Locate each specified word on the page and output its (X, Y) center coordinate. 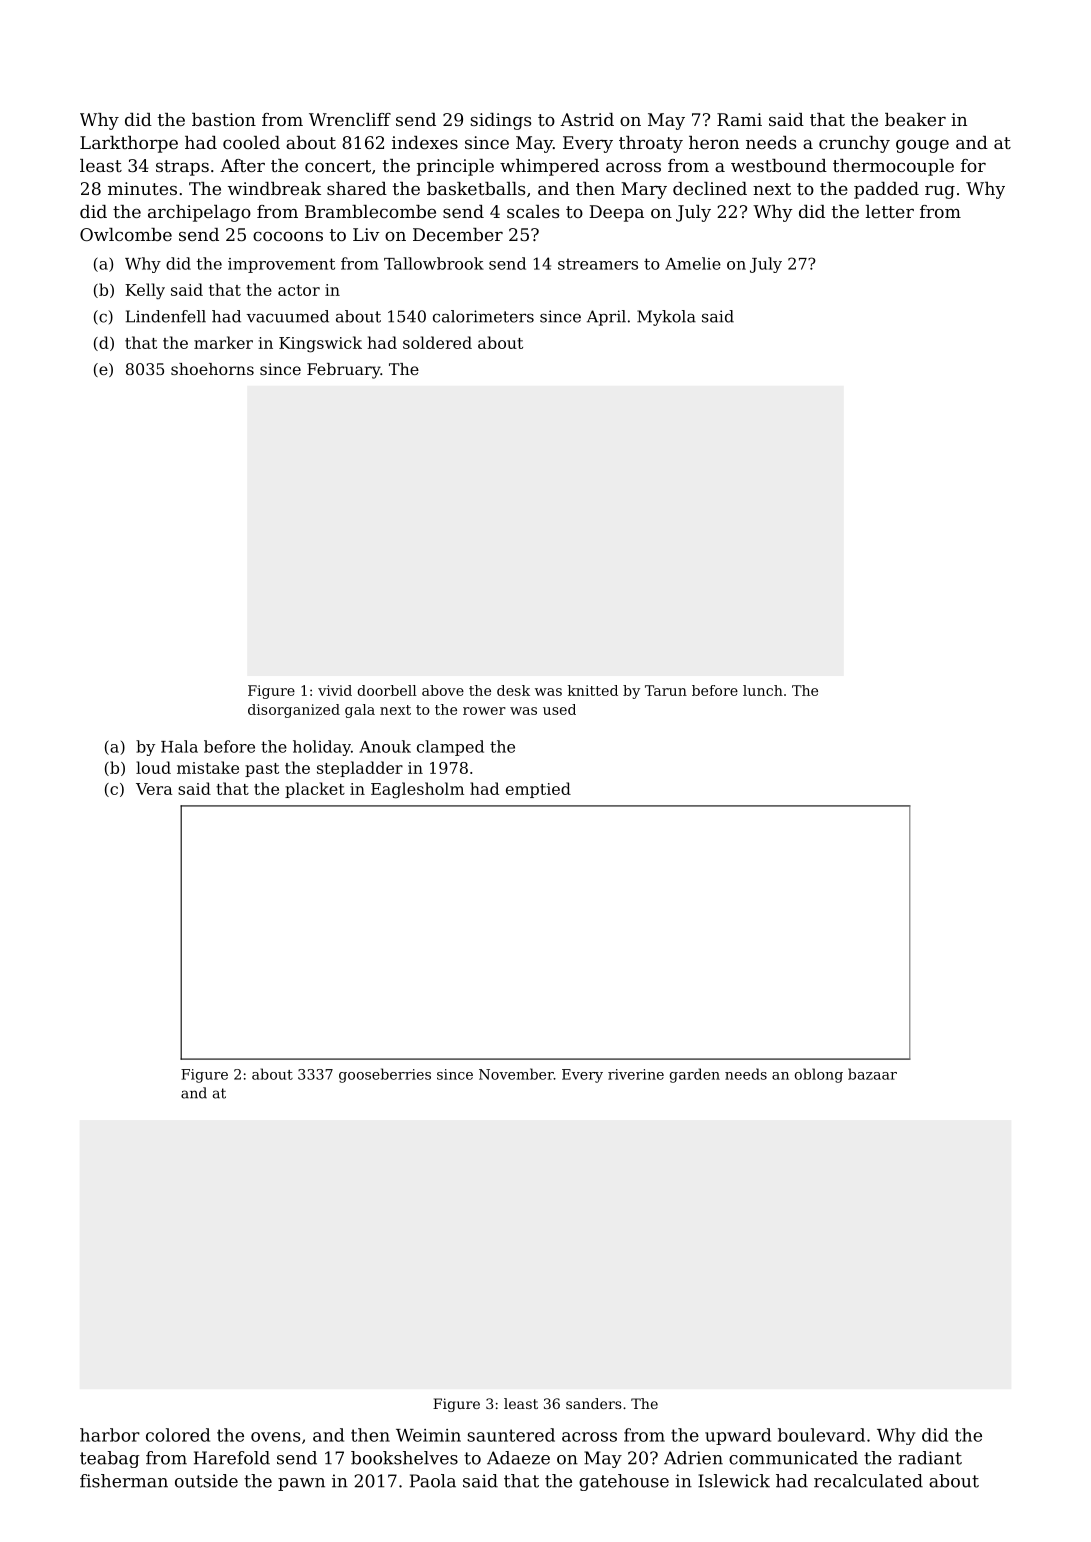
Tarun (666, 690)
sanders (594, 1403)
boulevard (821, 1435)
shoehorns (212, 369)
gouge (922, 146)
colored (178, 1435)
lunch (763, 690)
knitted (593, 690)
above (443, 690)
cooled (251, 142)
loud (153, 767)
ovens (275, 1437)
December (458, 234)
